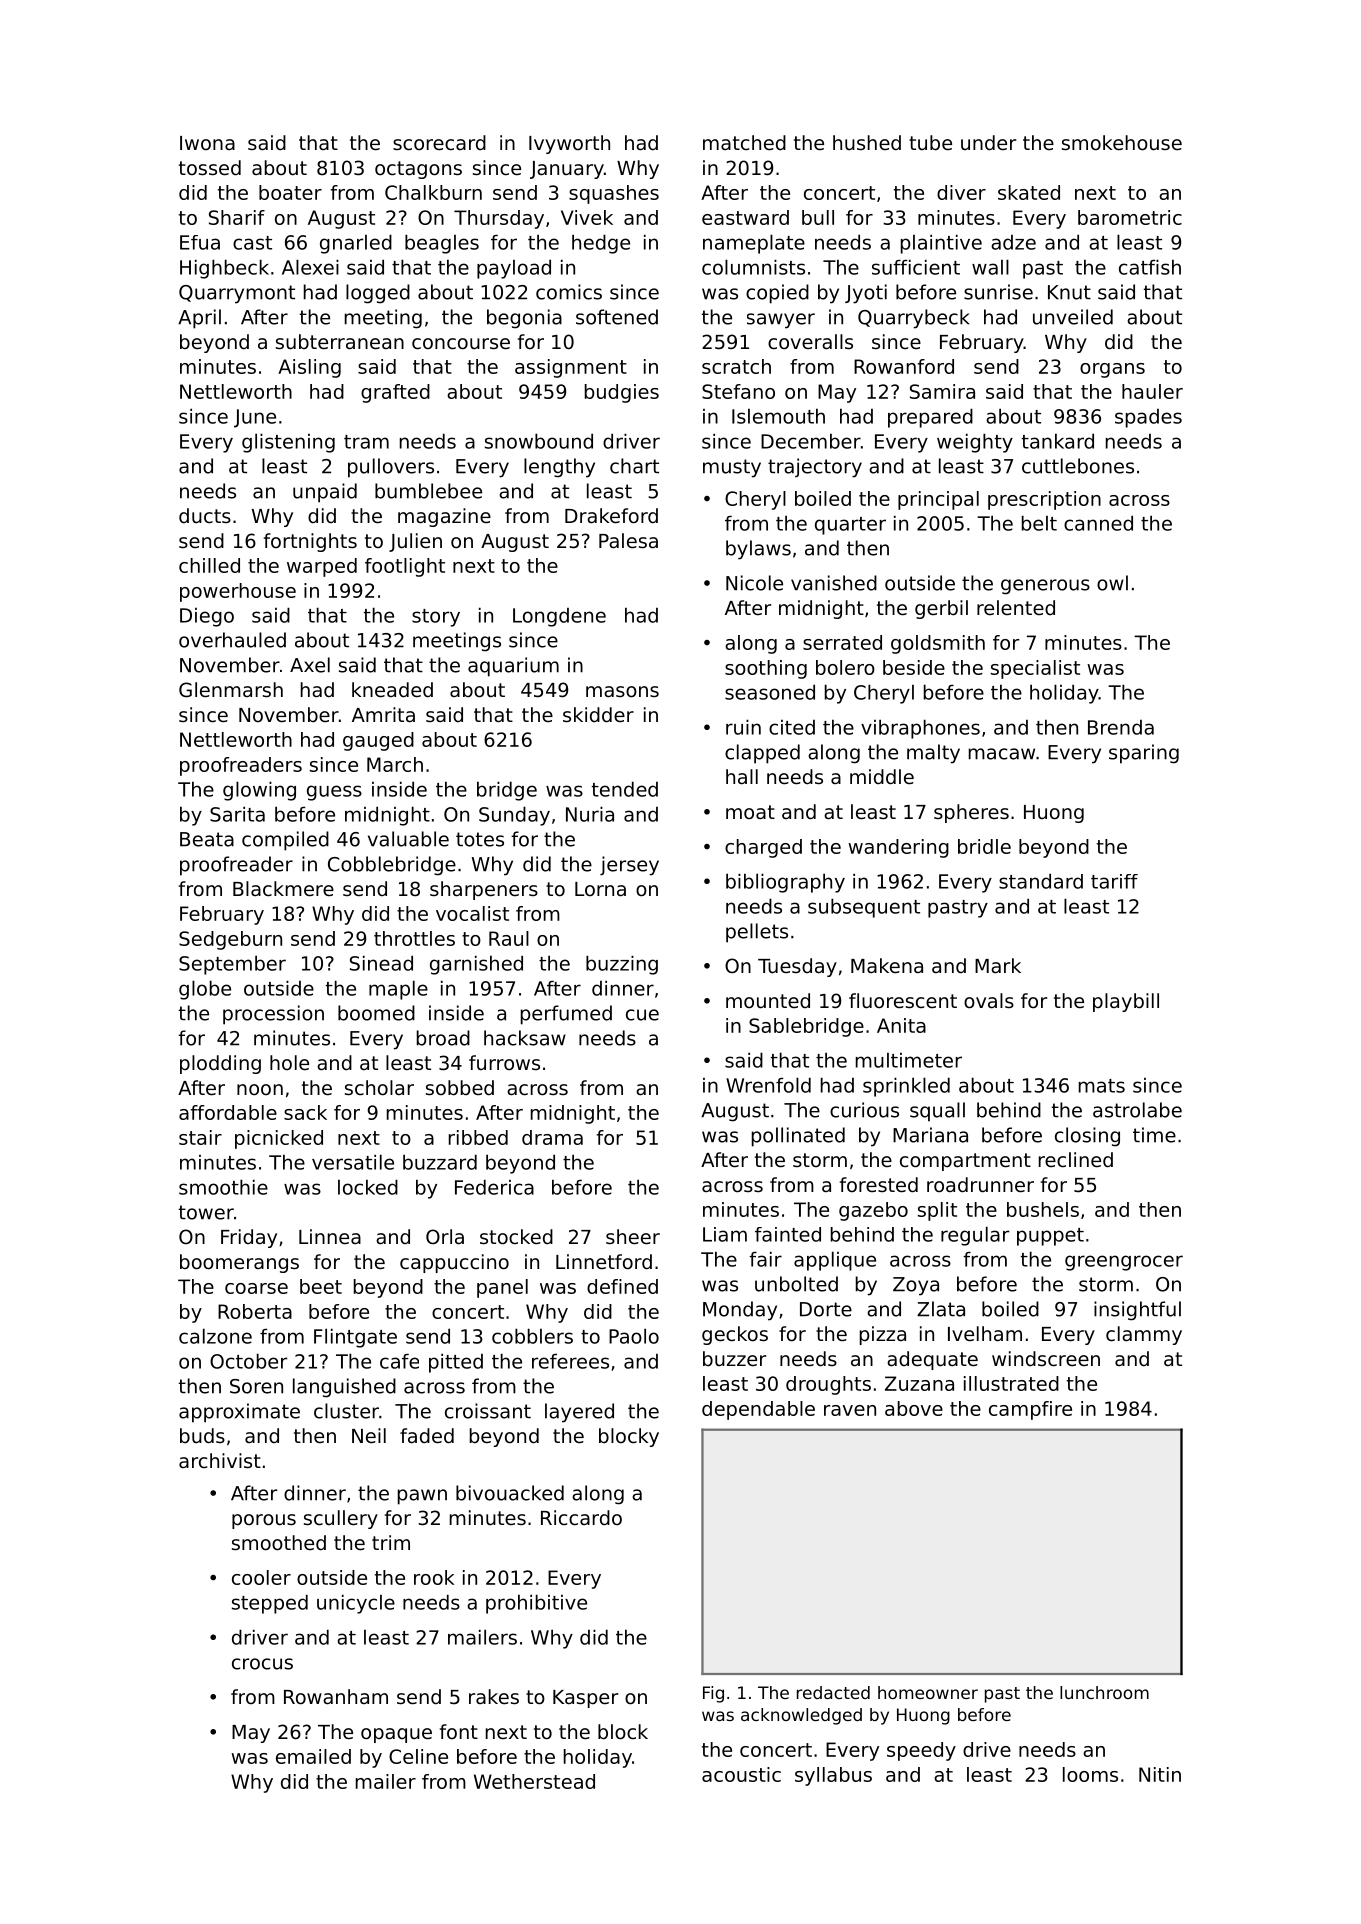  I want to click on Glenmarsh, so click(231, 690).
